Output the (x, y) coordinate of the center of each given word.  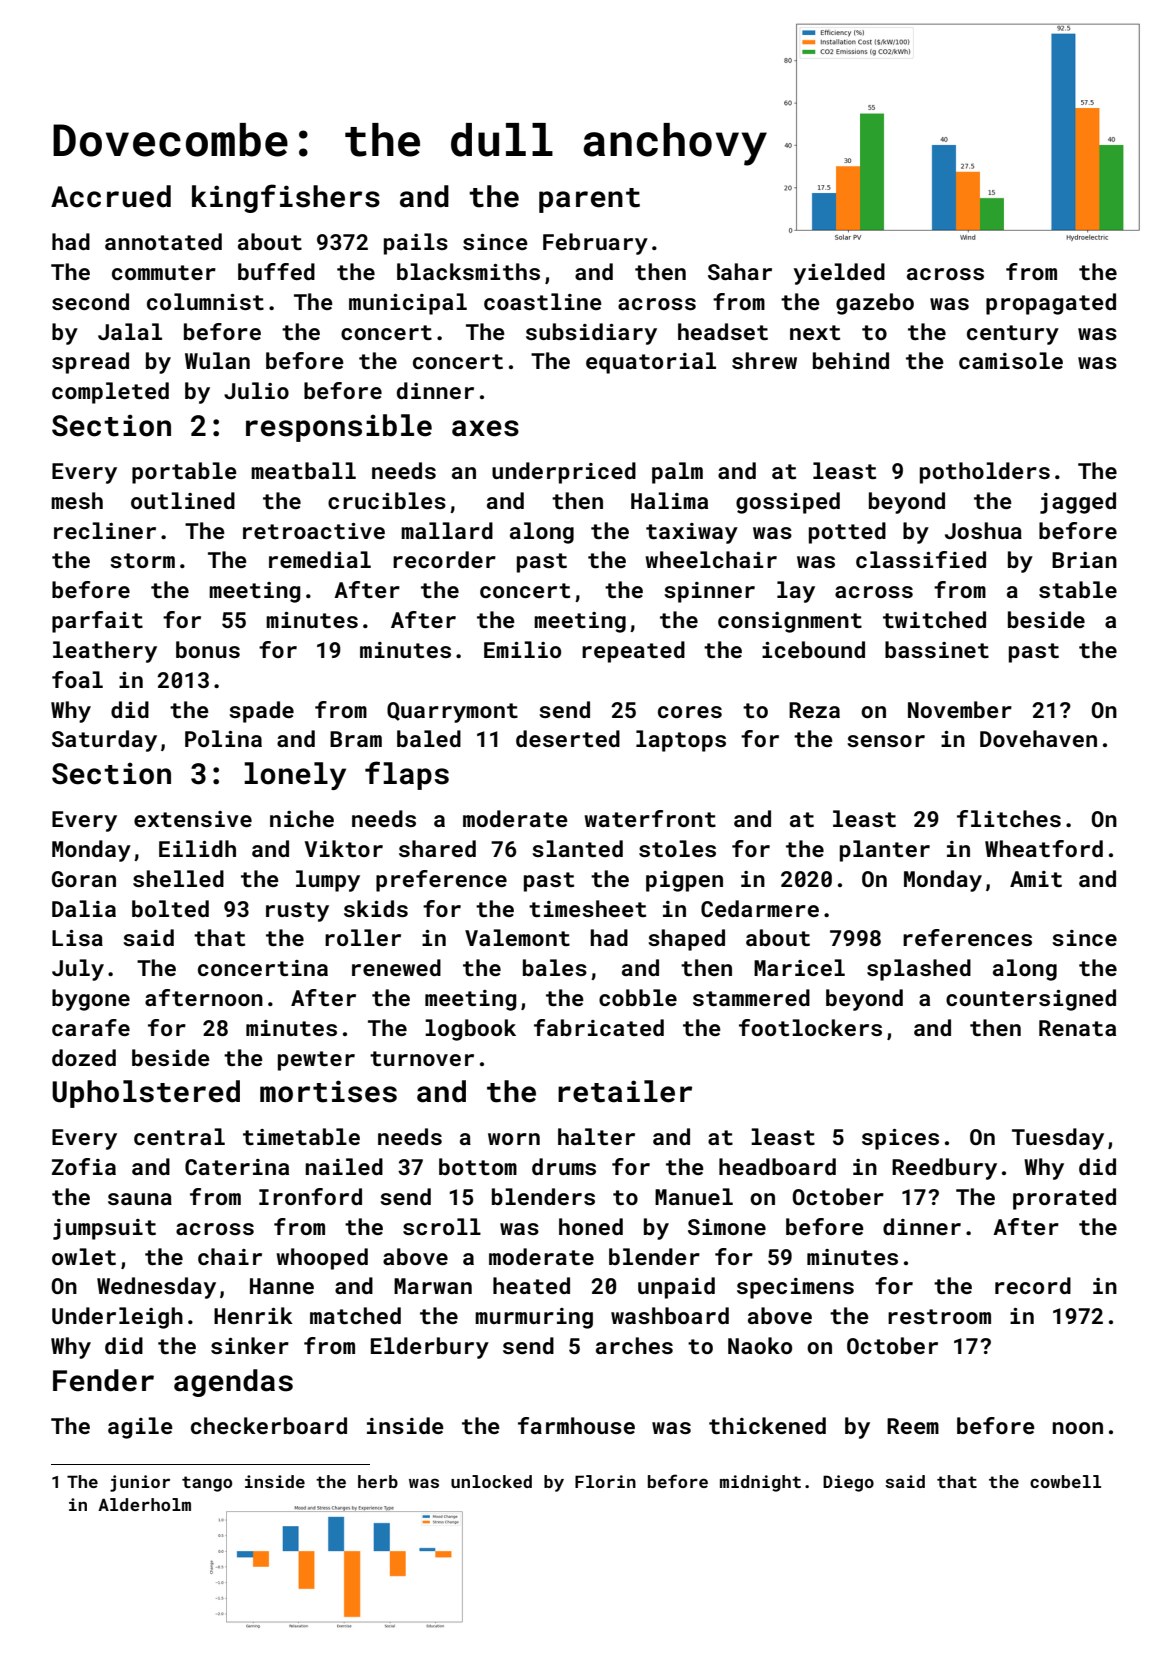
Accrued (111, 196)
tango (207, 1484)
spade (261, 712)
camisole (1011, 360)
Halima (669, 500)
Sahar (740, 271)
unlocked (491, 1481)
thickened (767, 1425)
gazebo (875, 304)
